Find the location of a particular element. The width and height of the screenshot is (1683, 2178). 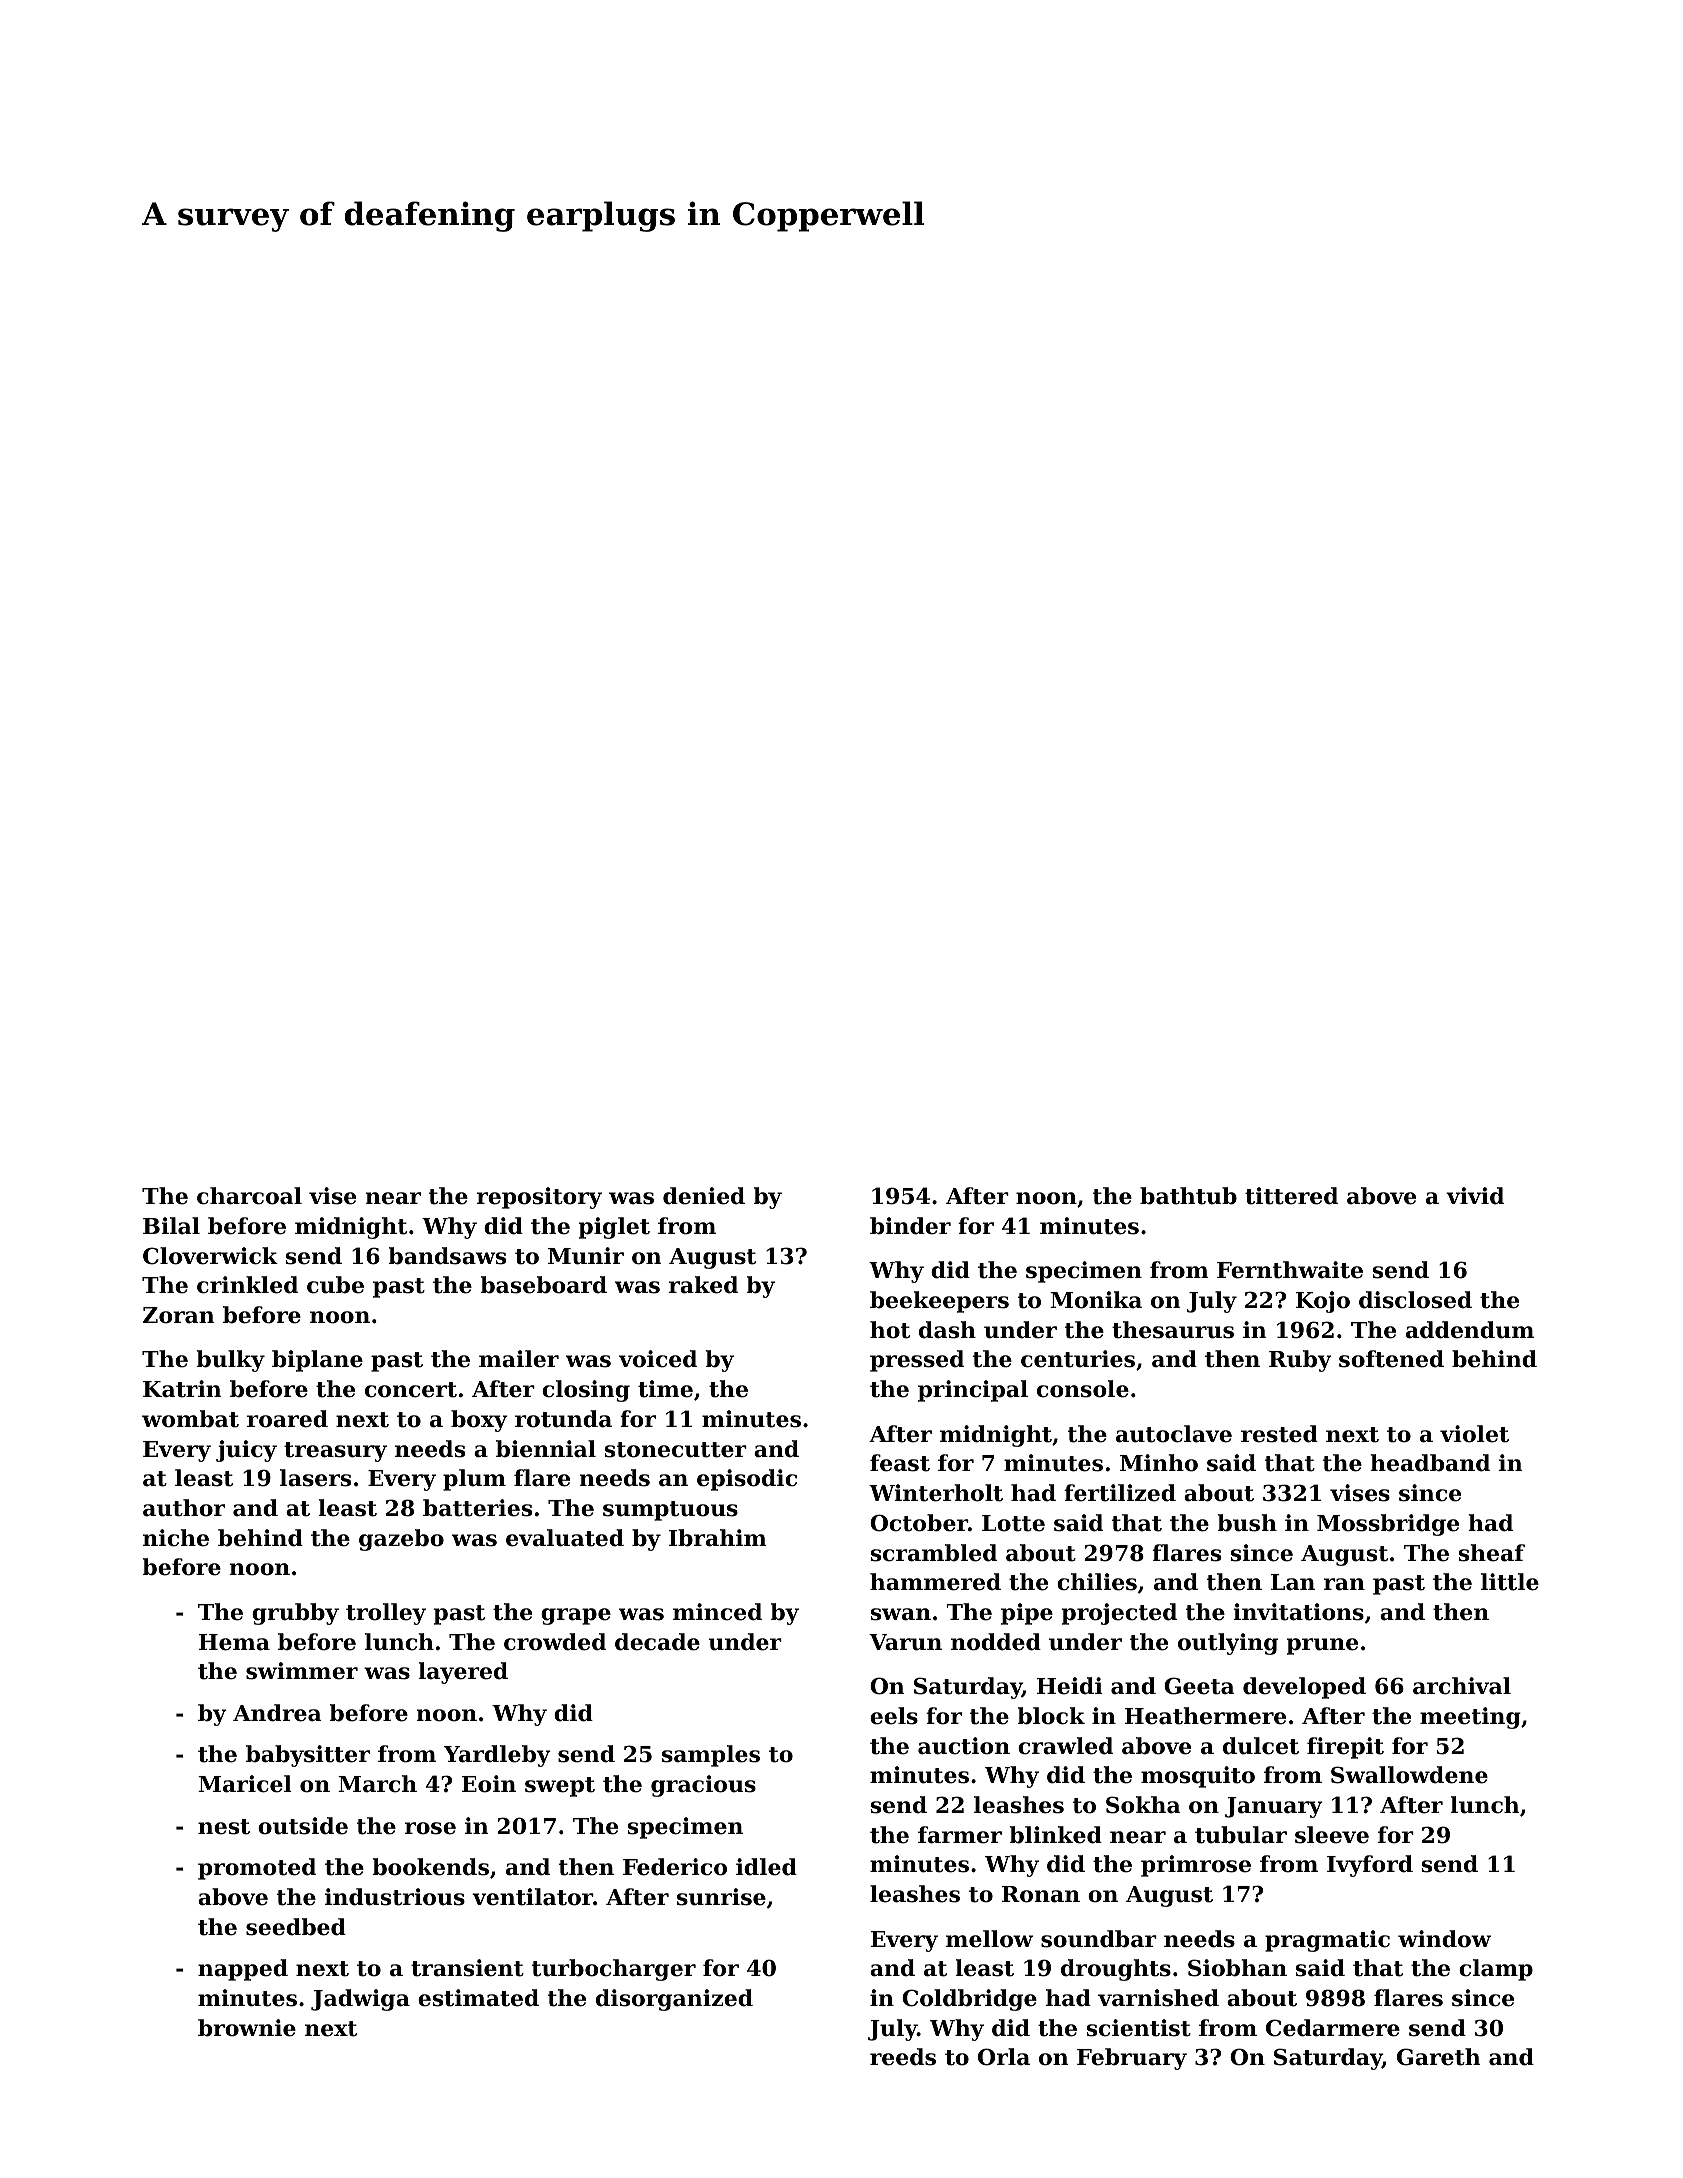

tubular is located at coordinates (1241, 1835).
